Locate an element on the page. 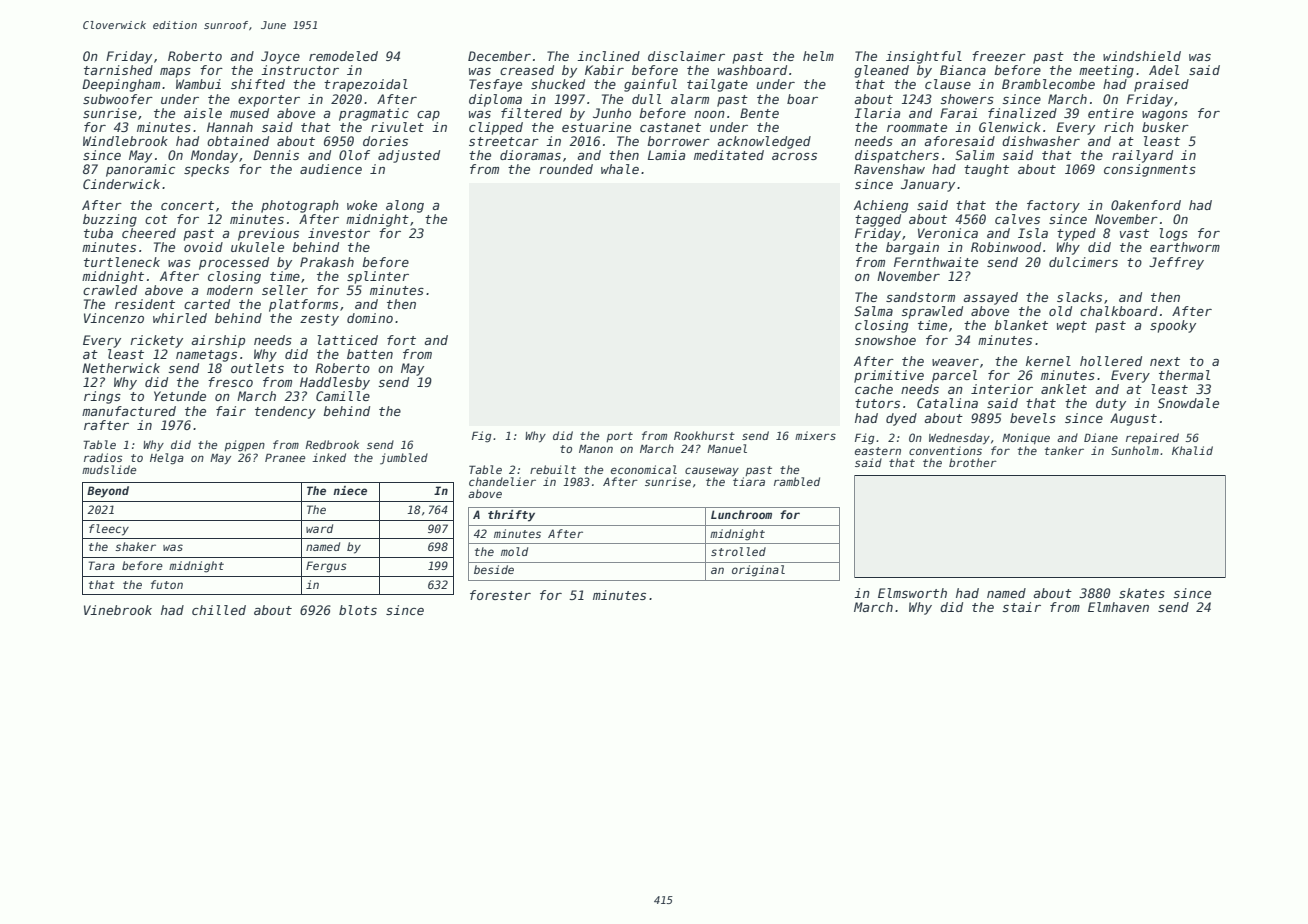  forester is located at coordinates (500, 595).
